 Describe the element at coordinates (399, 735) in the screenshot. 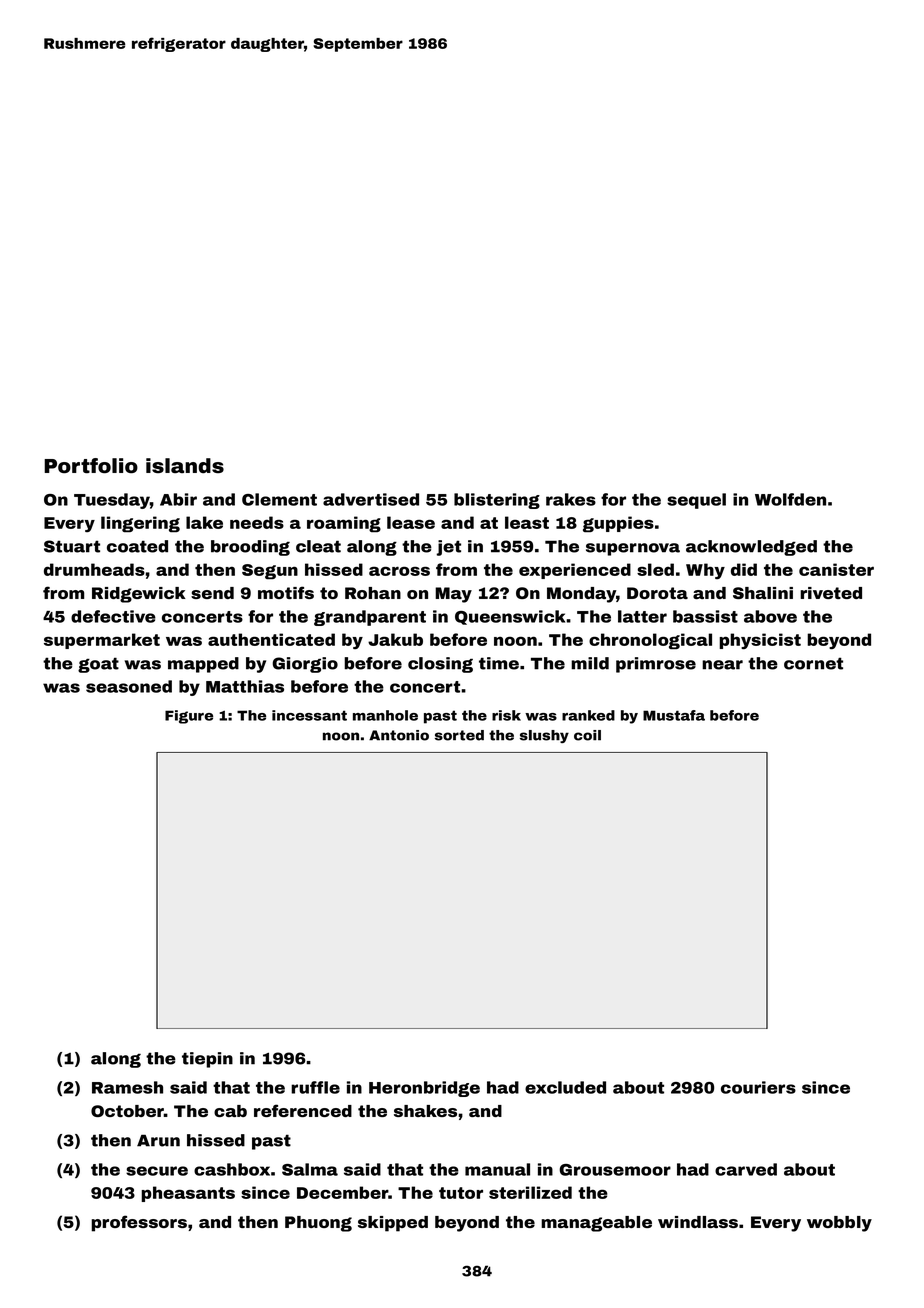

I see `Antonio` at that location.
